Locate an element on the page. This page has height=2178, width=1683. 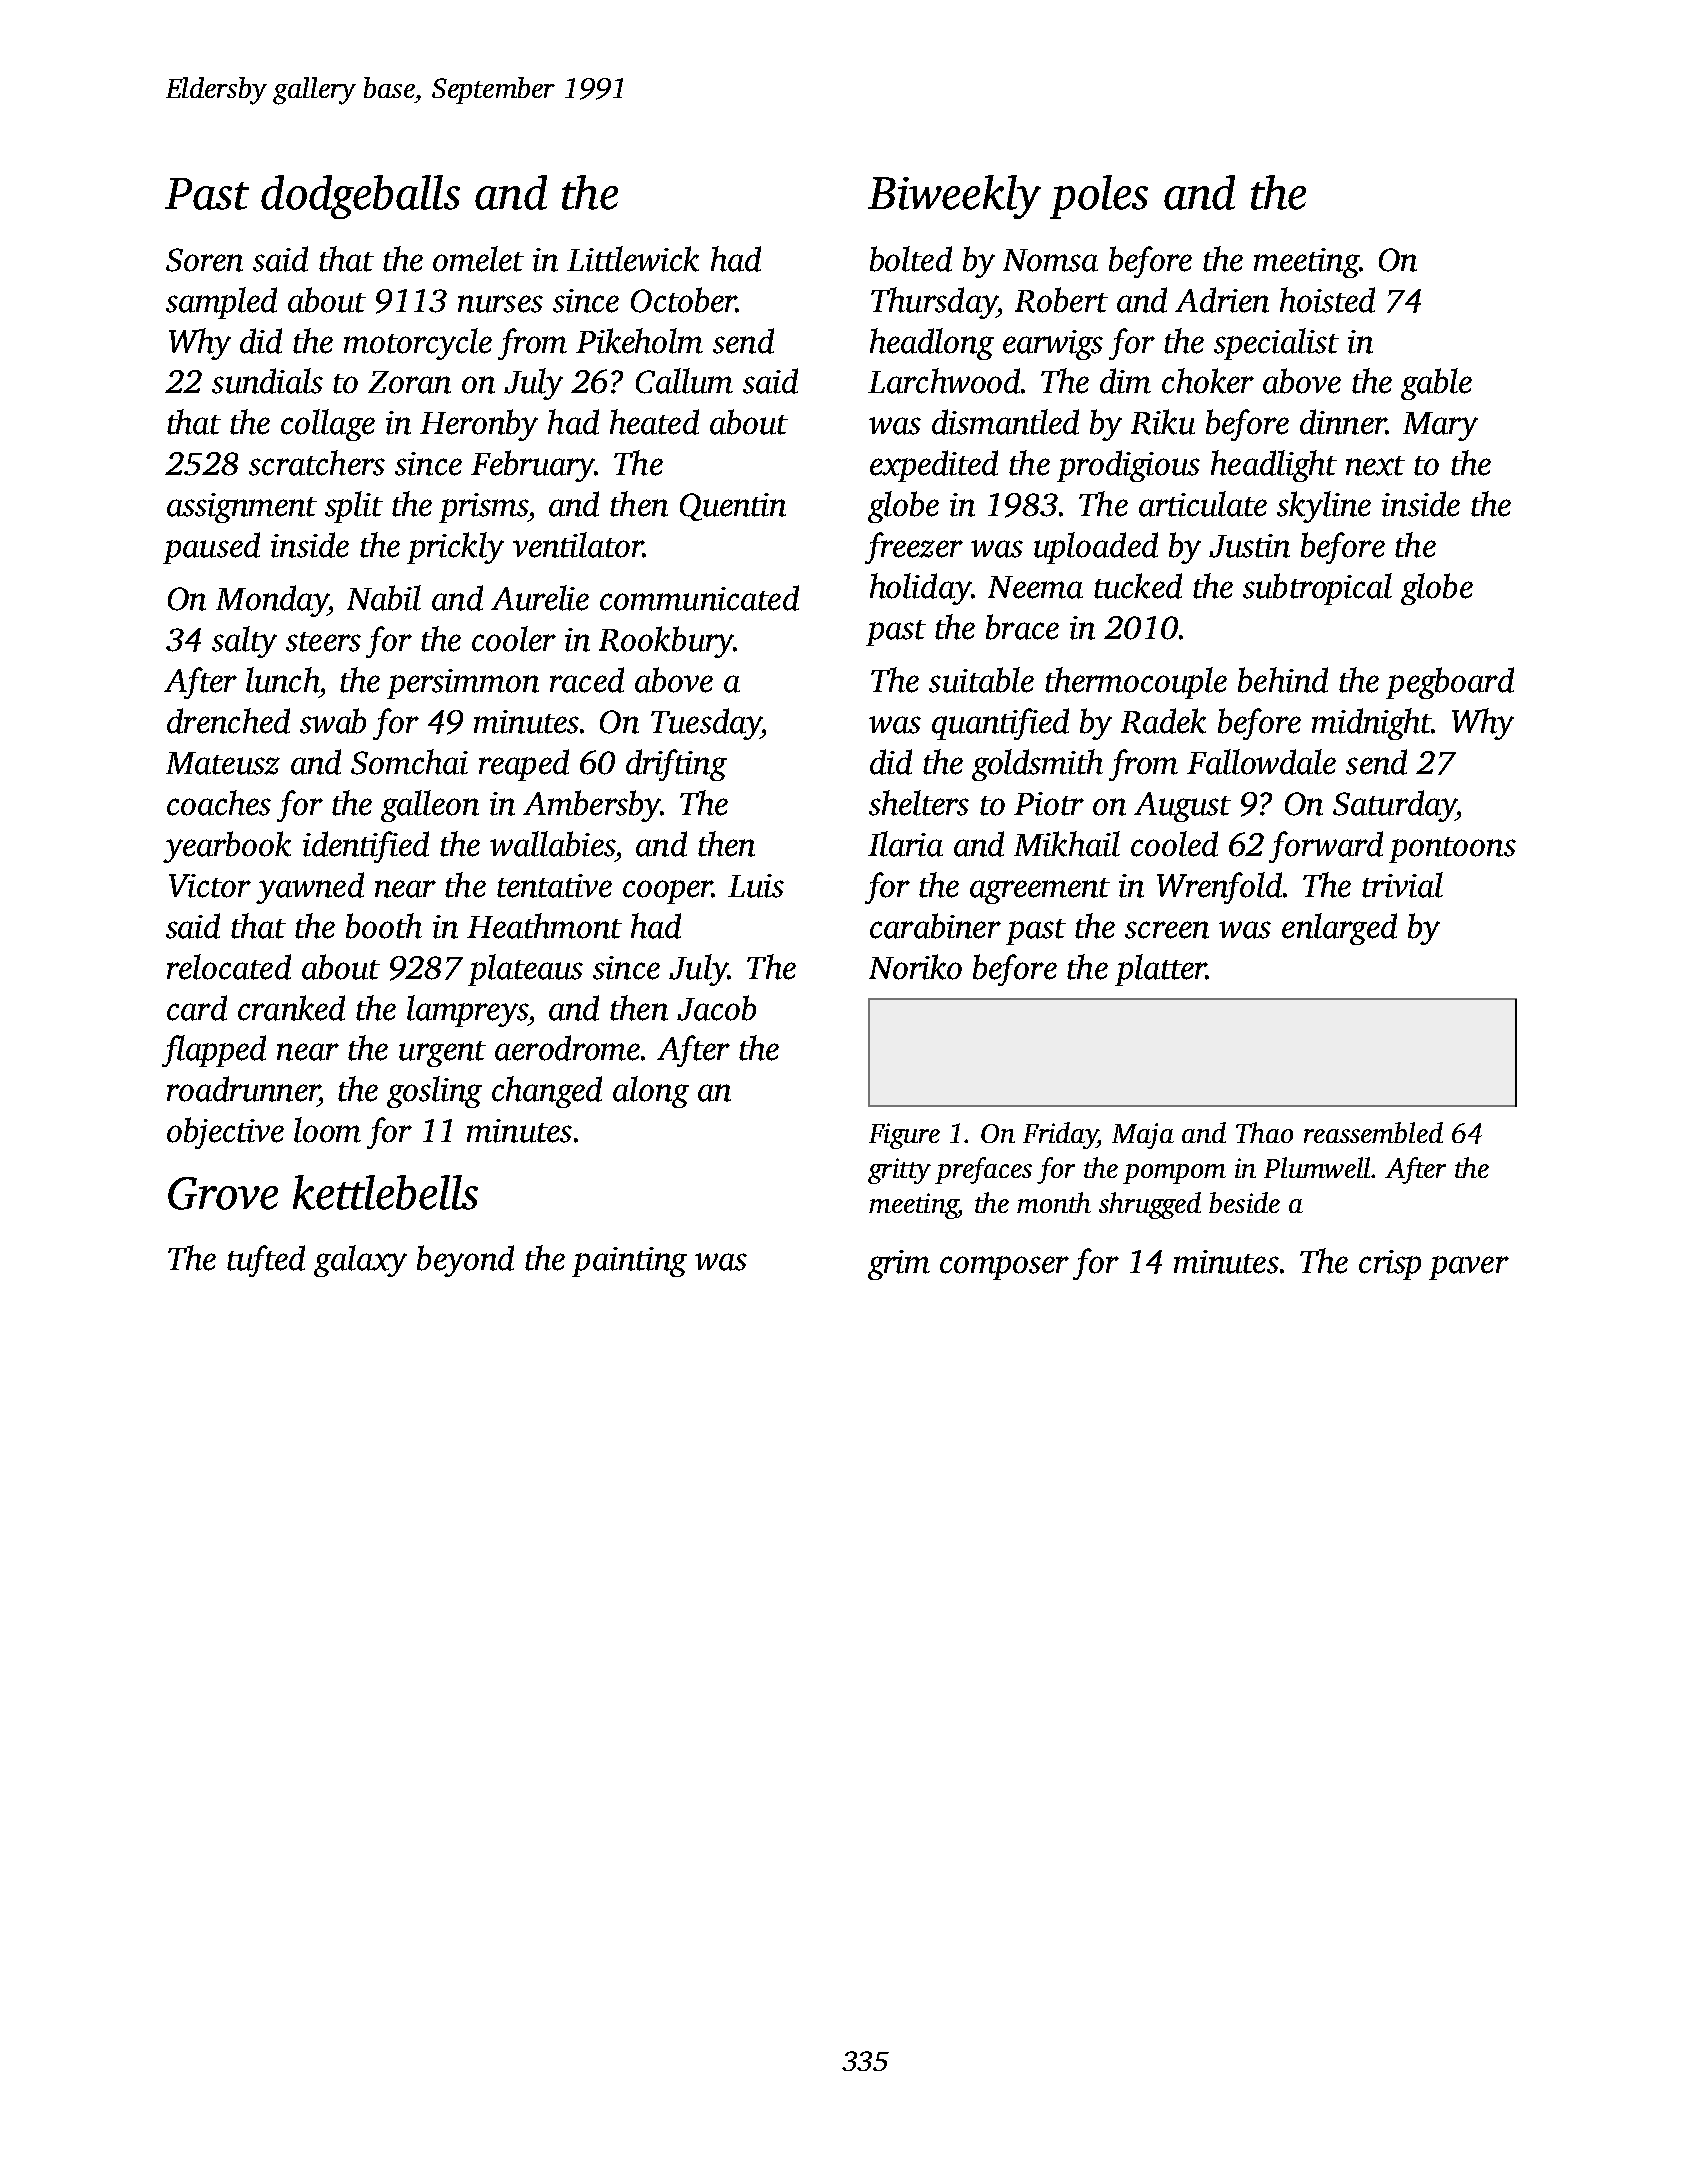
dodgeballs is located at coordinates (360, 197).
